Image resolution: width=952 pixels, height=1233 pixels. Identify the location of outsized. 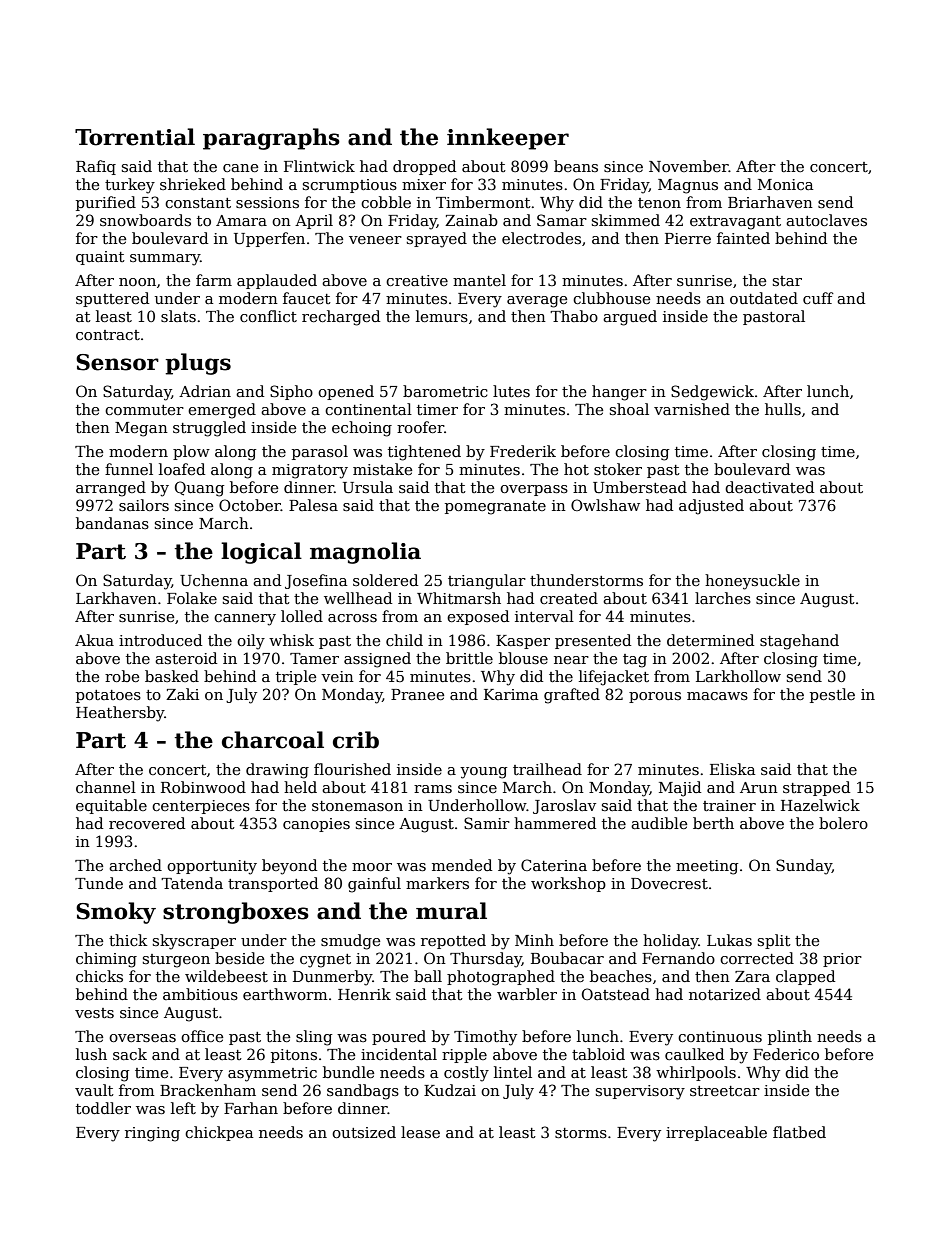
(364, 1132).
